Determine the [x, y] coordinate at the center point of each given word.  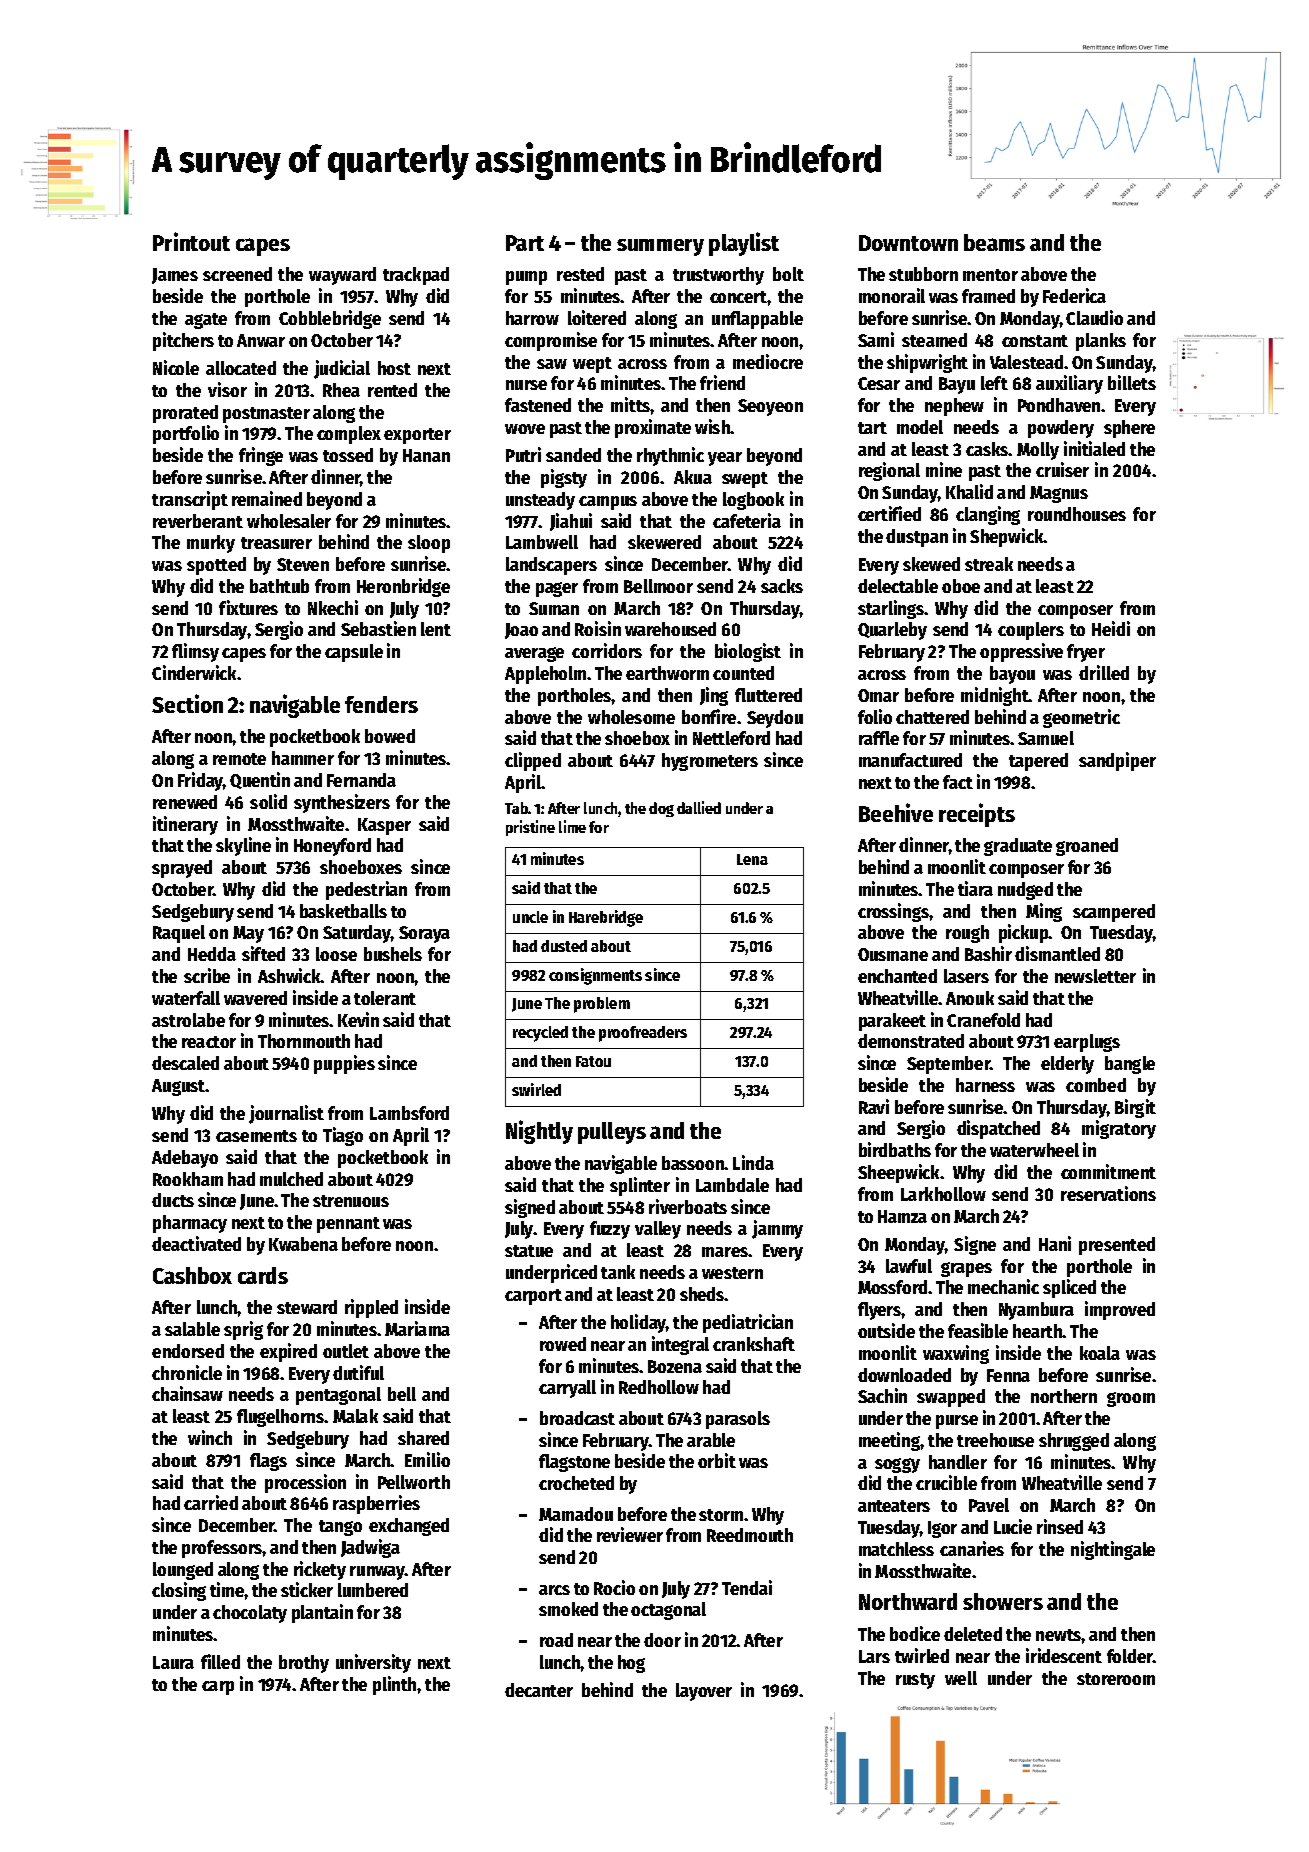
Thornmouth [304, 1041]
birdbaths [895, 1149]
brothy [304, 1664]
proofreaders [643, 1034]
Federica [1074, 295]
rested [580, 274]
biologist [748, 652]
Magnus [1059, 494]
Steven [303, 564]
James [175, 276]
